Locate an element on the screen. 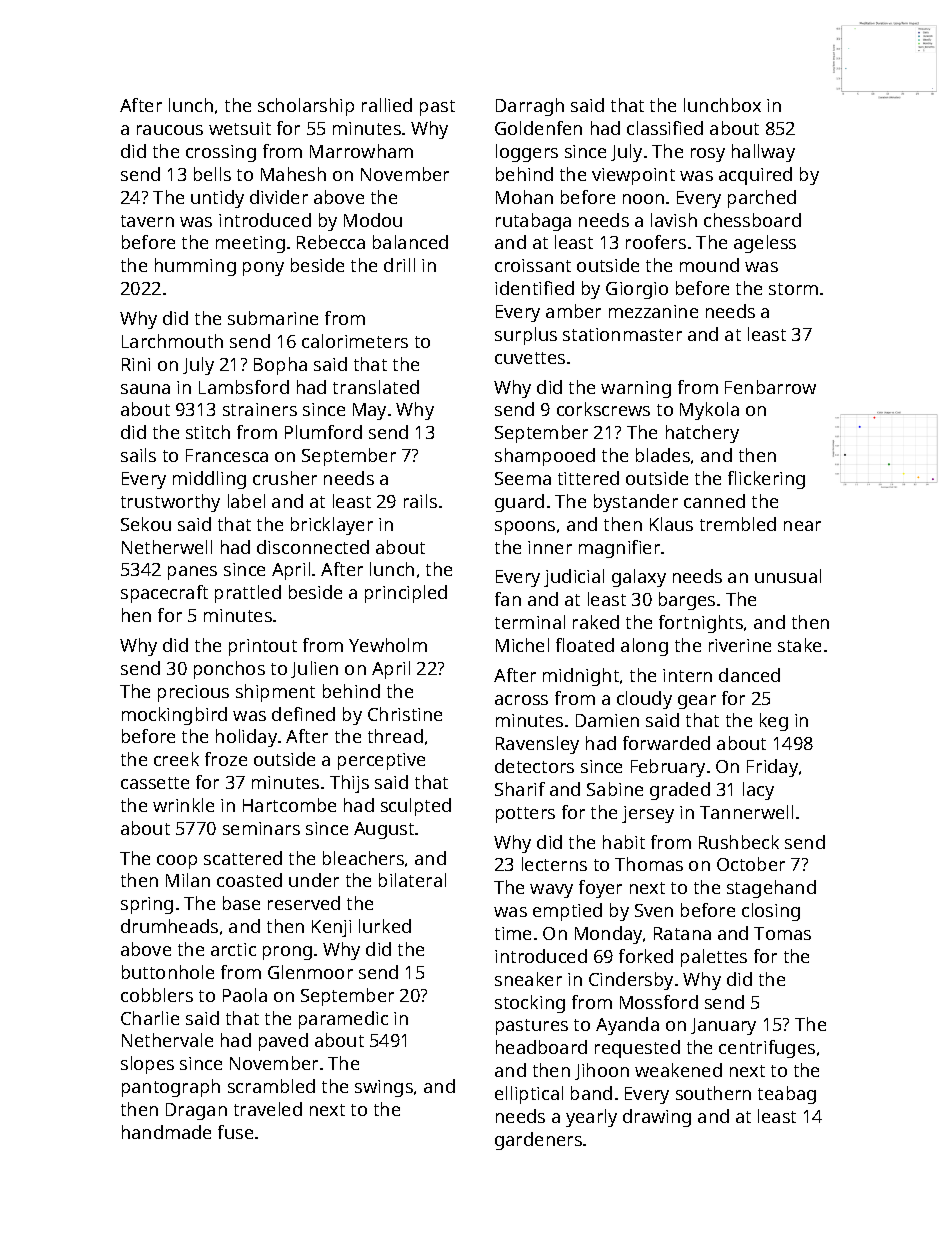  Darragh is located at coordinates (530, 107).
